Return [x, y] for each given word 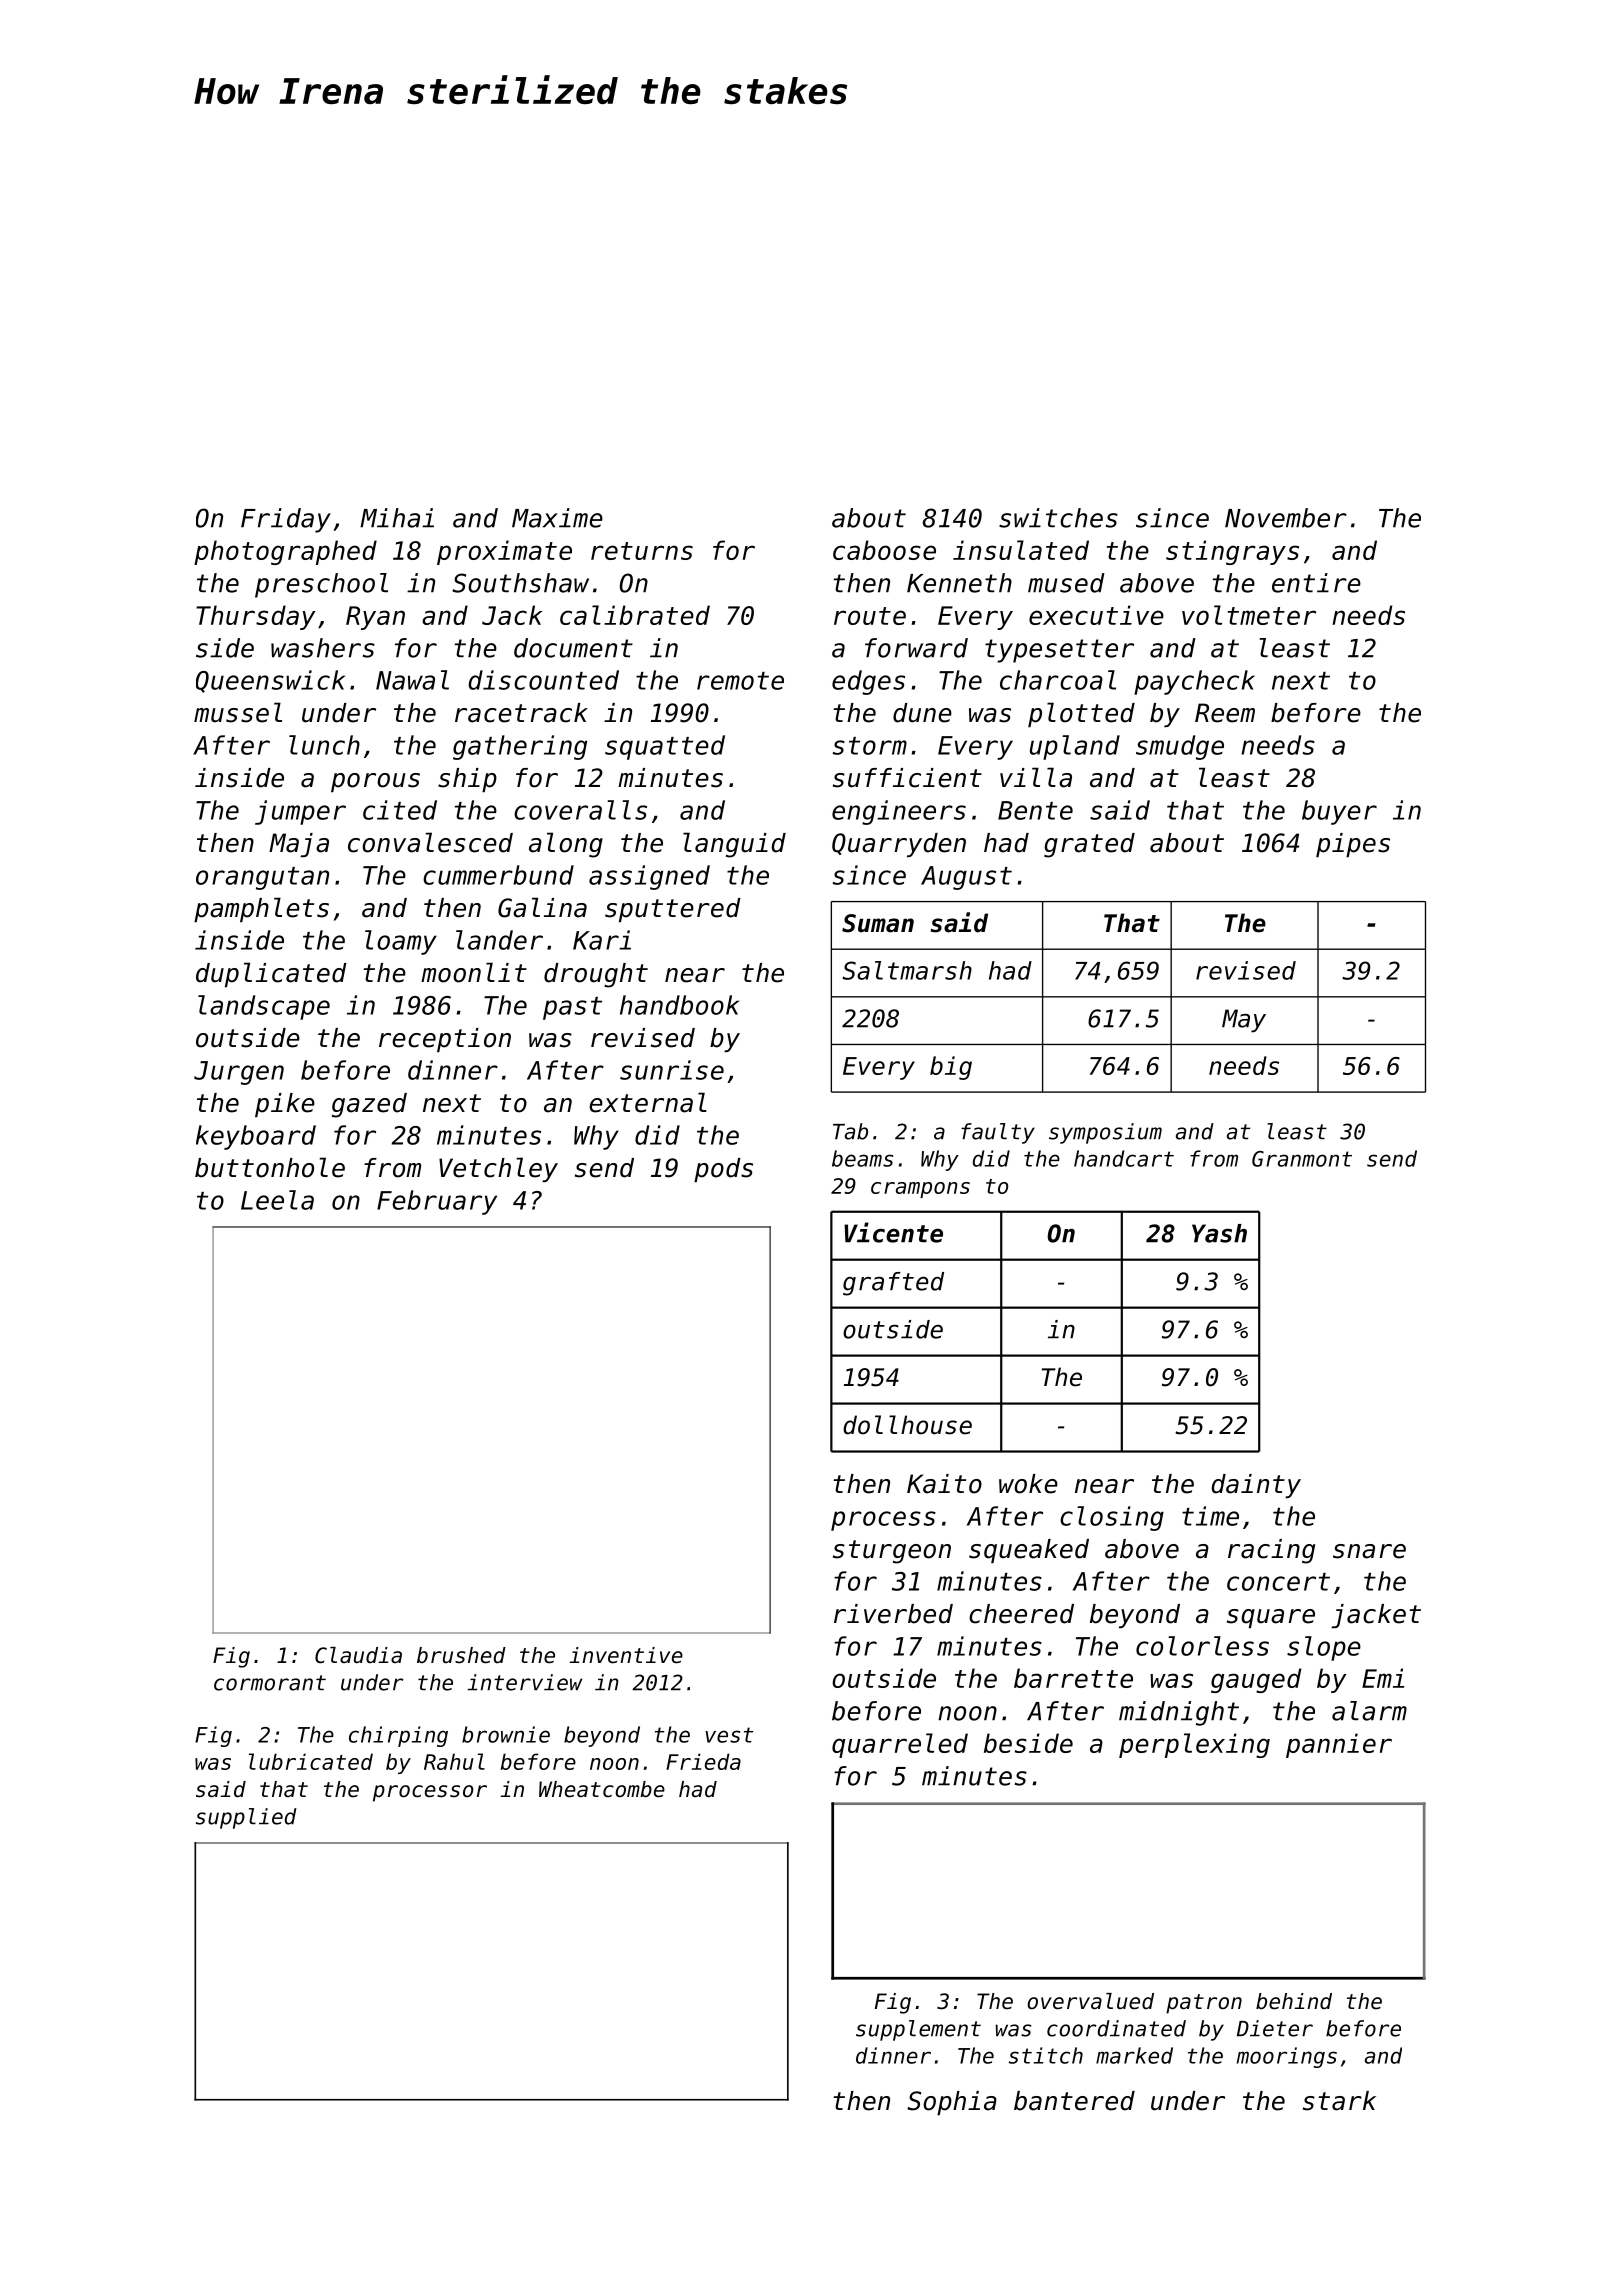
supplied [246, 1818]
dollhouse [907, 1425]
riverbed [893, 1614]
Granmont [1302, 1159]
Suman [878, 923]
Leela [277, 1200]
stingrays [1232, 552]
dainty [1256, 1486]
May [1244, 1021]
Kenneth [959, 583]
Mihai [397, 518]
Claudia [358, 1655]
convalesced [430, 842]
